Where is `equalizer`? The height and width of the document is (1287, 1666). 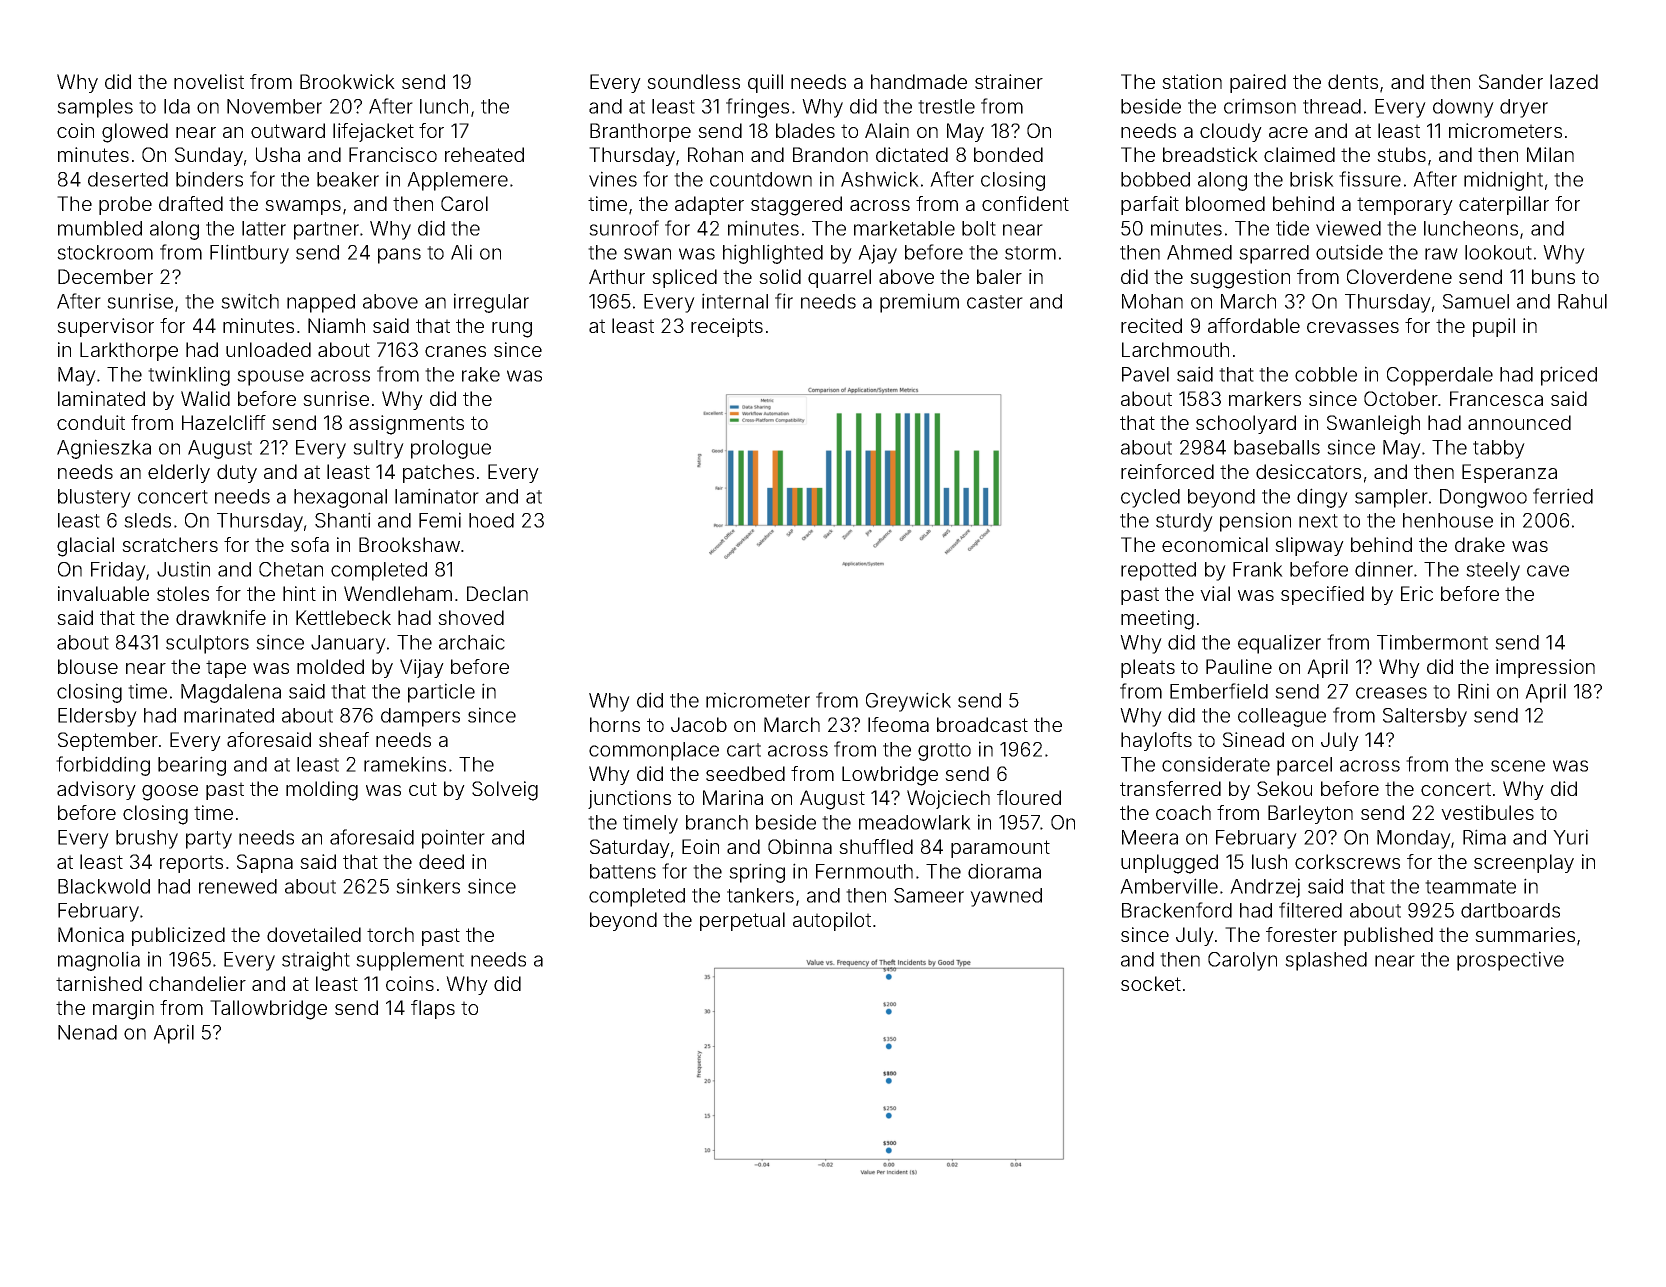
equalizer is located at coordinates (1279, 644).
